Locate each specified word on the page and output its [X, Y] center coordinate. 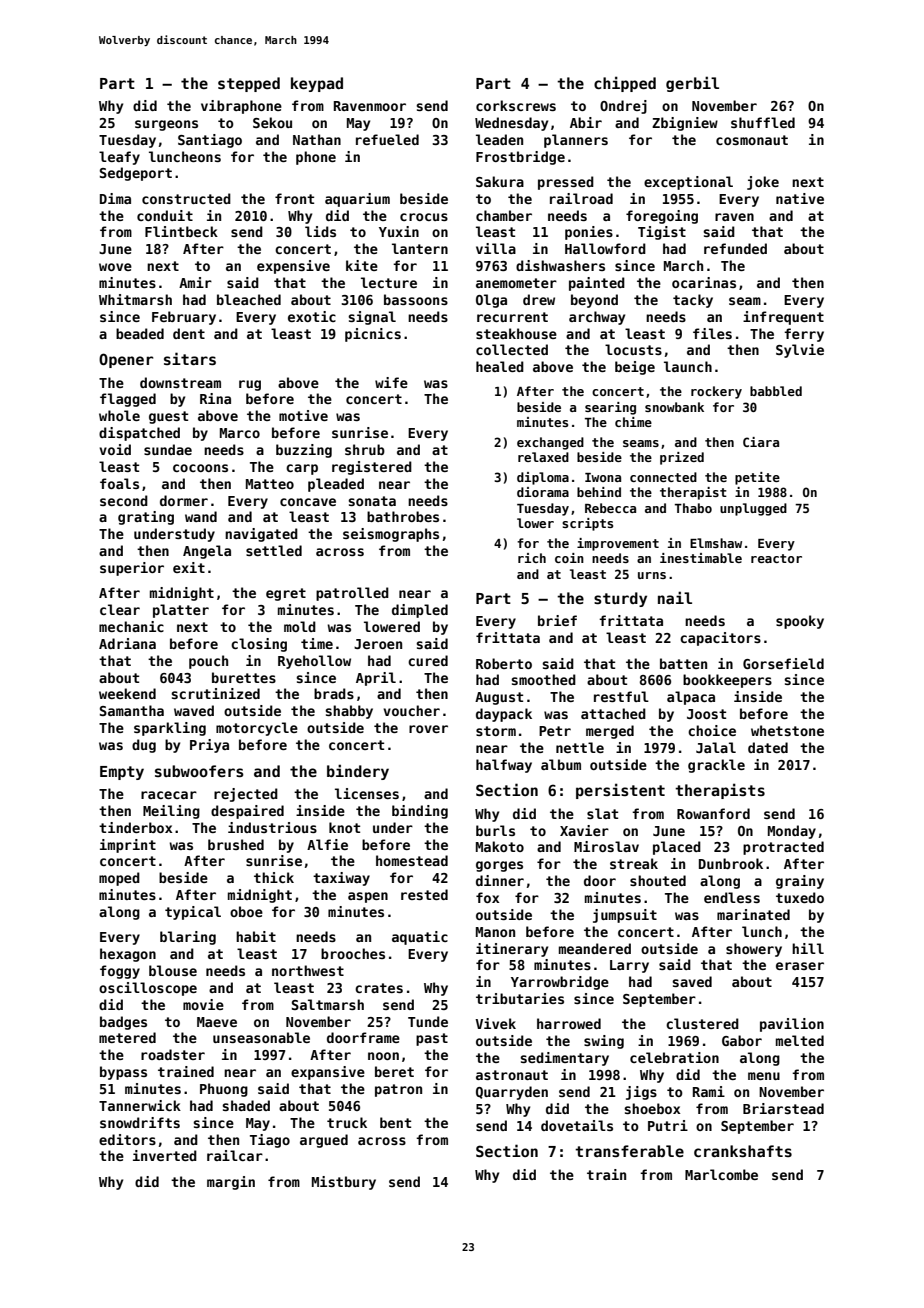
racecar [169, 795]
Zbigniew [685, 124]
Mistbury [344, 1183]
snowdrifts [140, 1122]
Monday [792, 832]
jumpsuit [625, 916]
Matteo [270, 484]
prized [682, 458]
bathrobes [403, 516]
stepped [249, 84]
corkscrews [516, 105]
